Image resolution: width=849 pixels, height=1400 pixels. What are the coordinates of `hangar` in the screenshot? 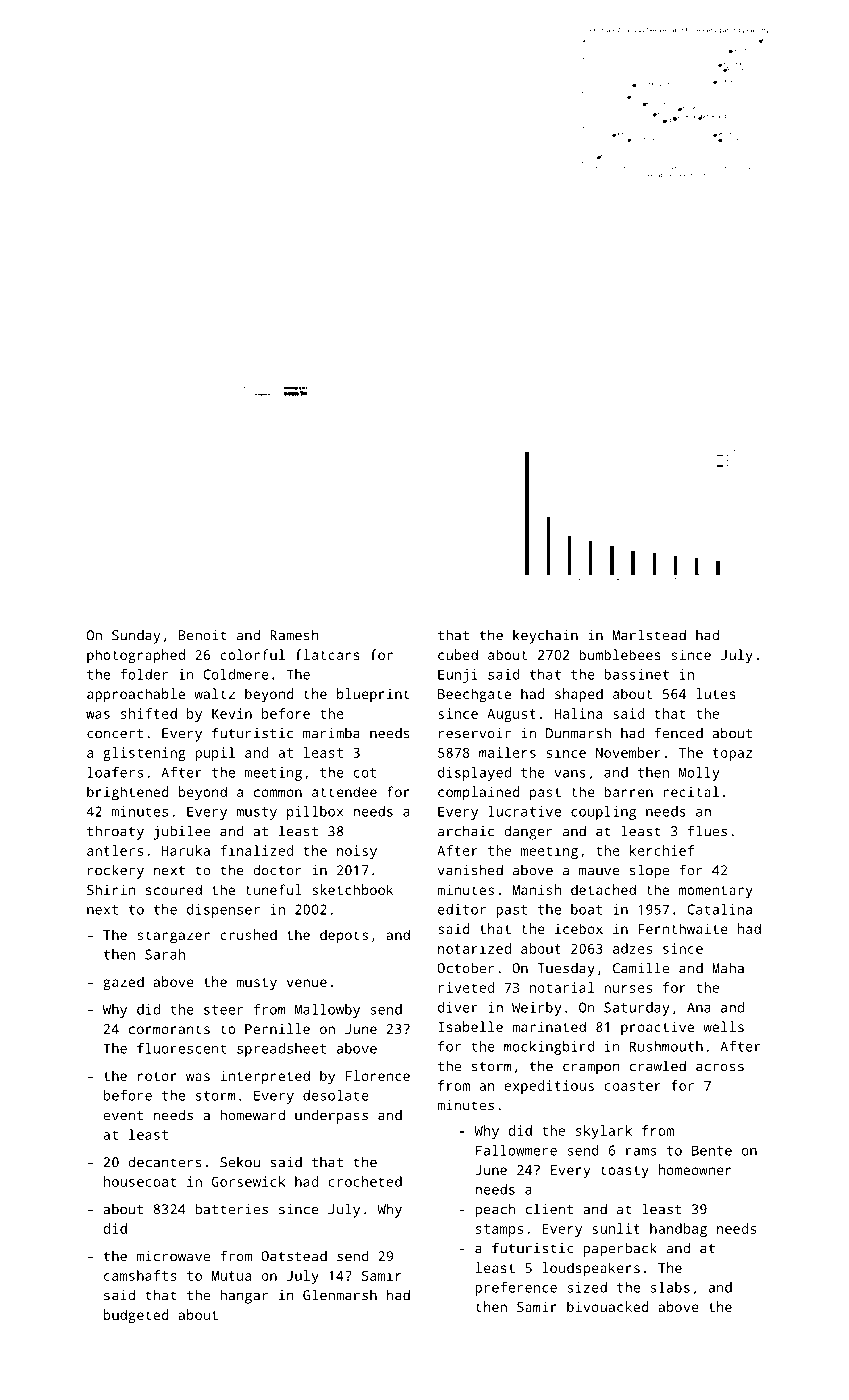 It's located at (244, 1297).
